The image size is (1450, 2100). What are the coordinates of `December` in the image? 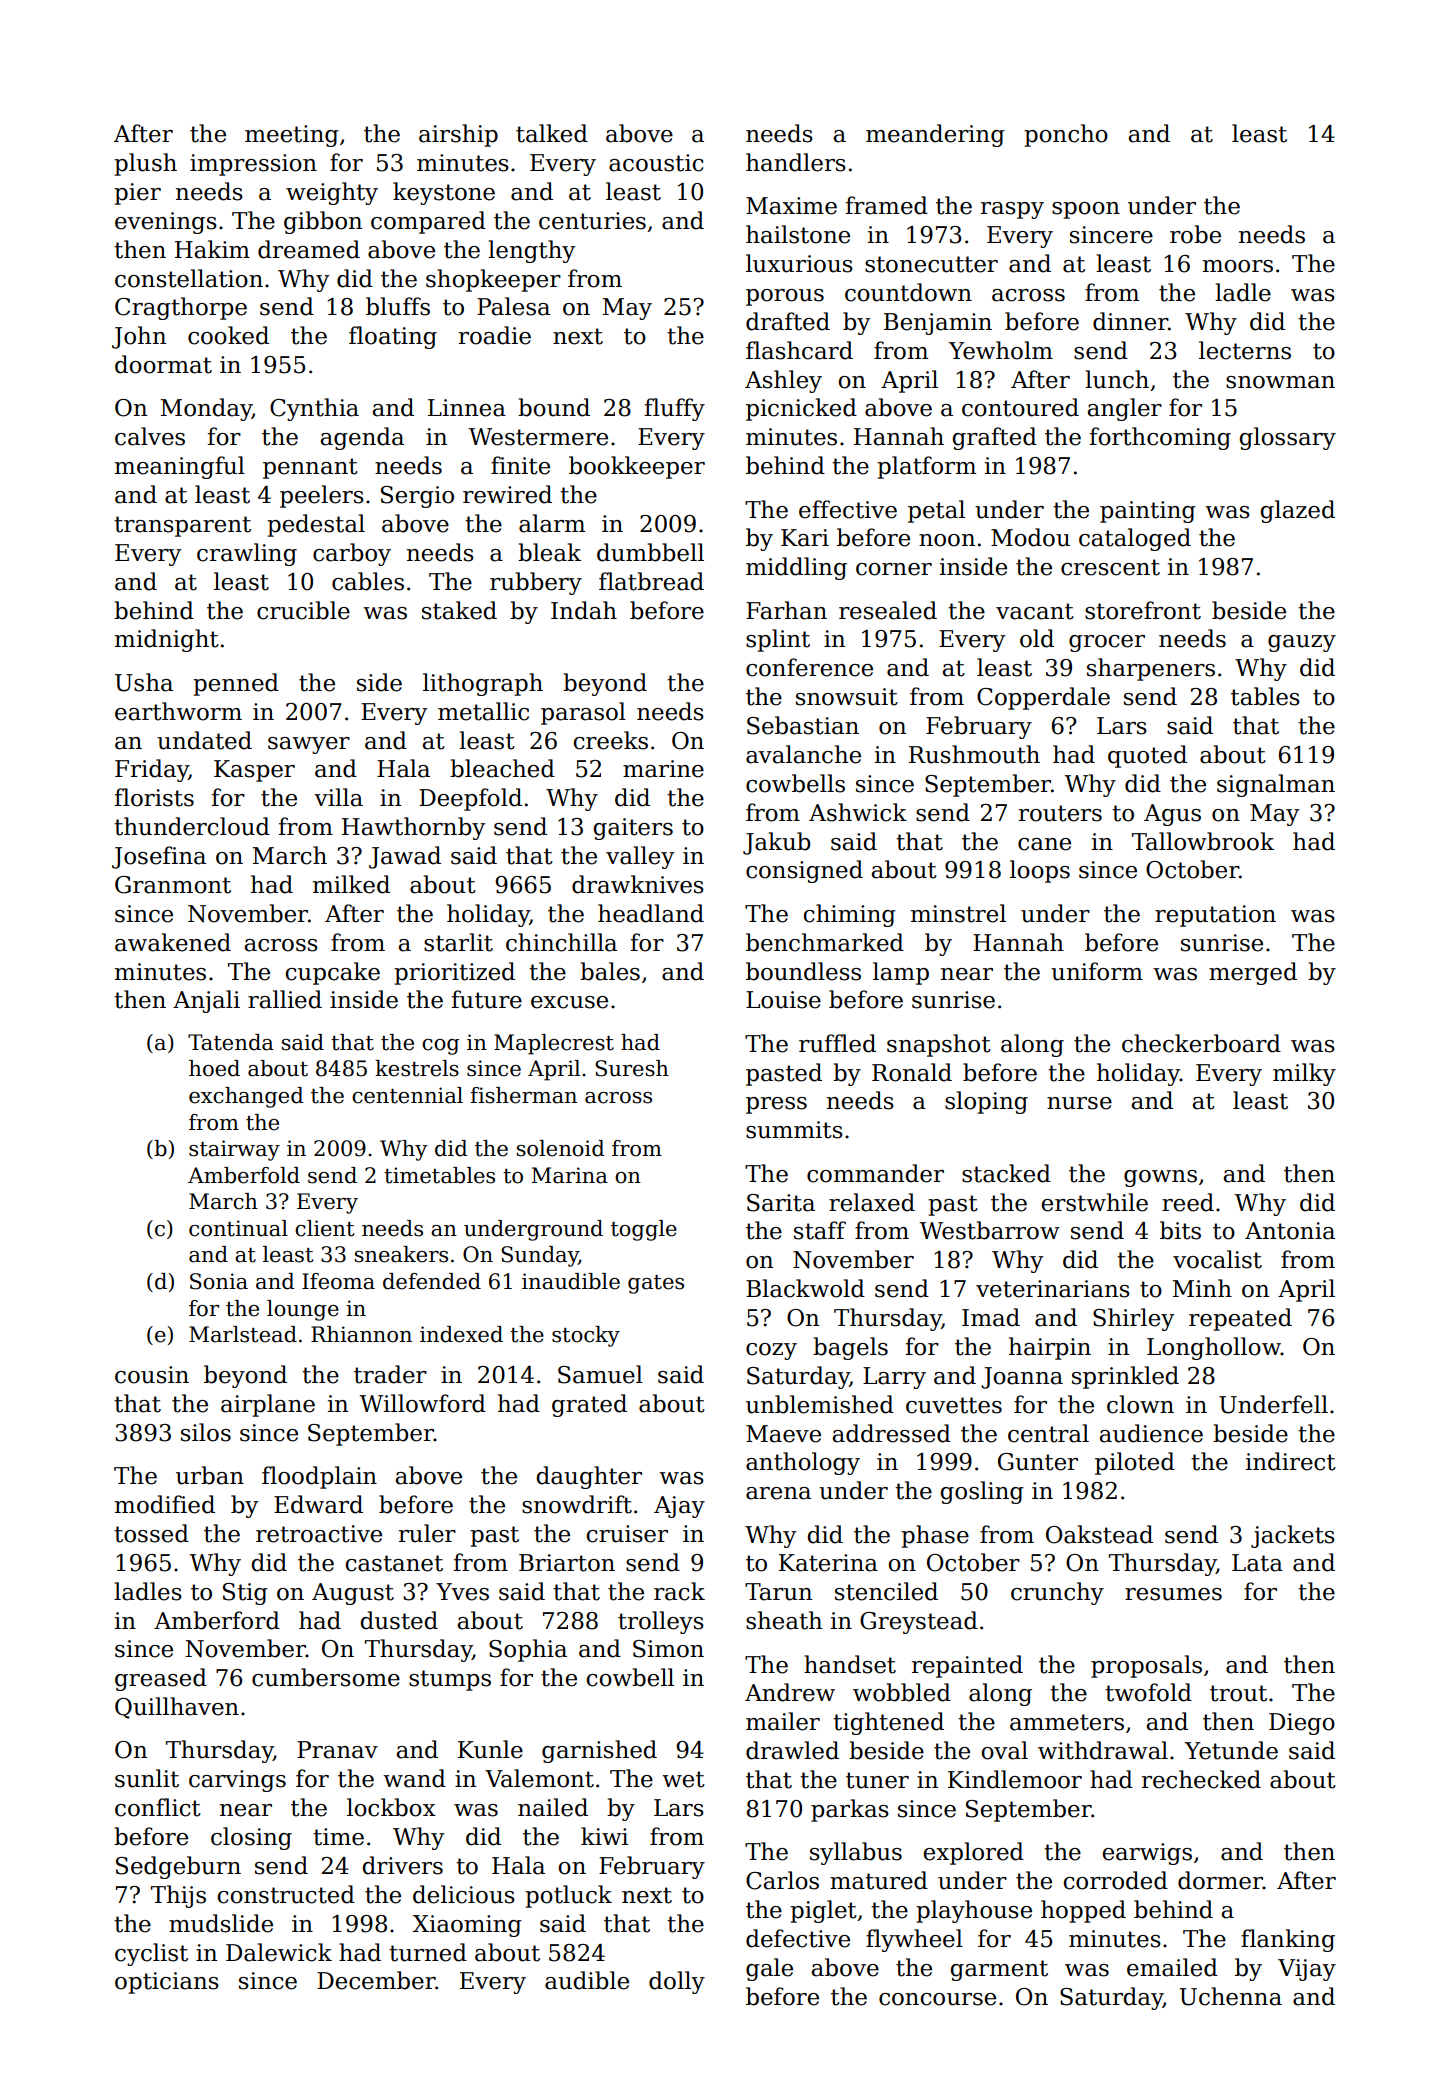 It's located at (376, 1980).
